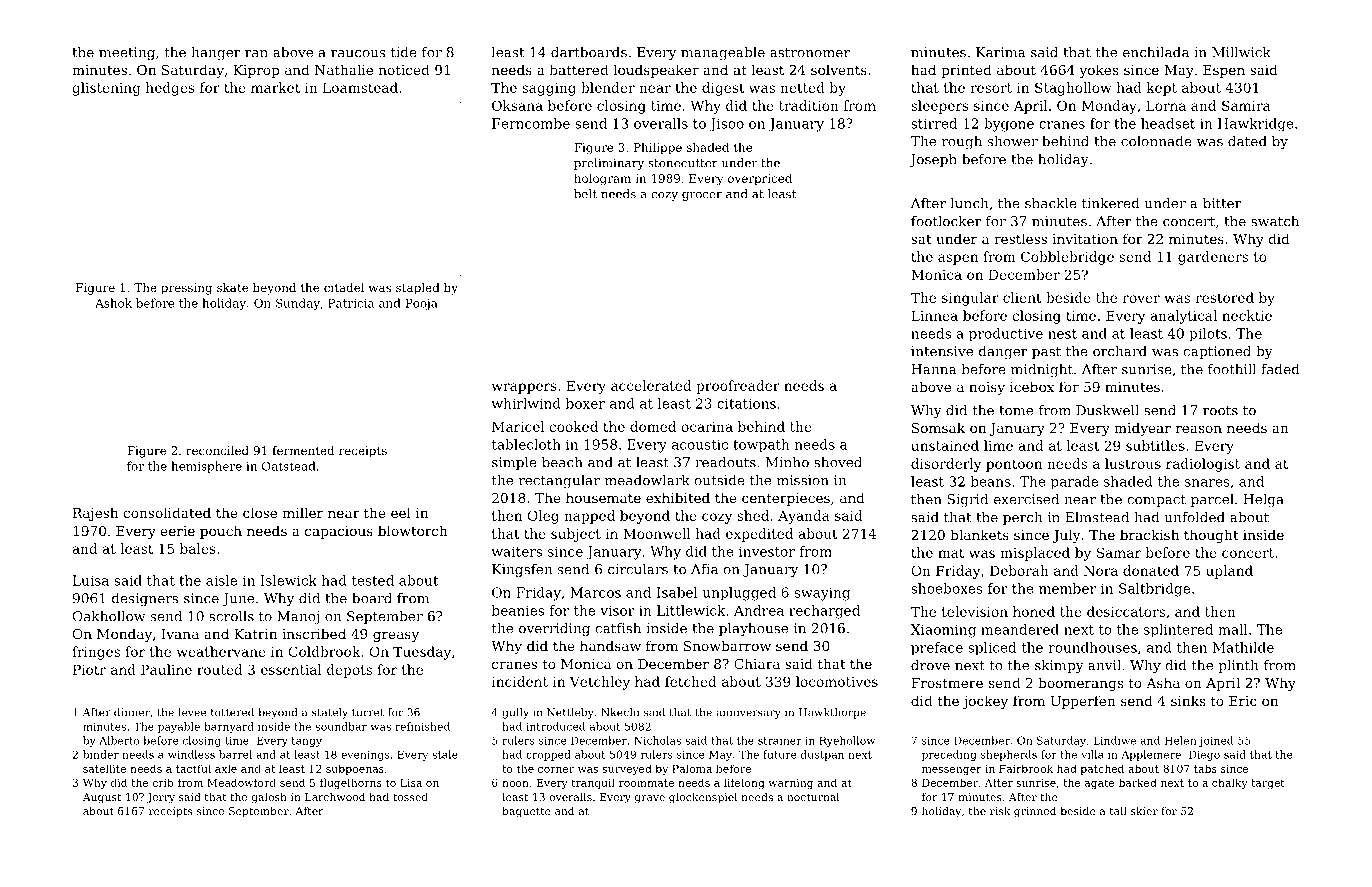 The height and width of the page is (887, 1372). I want to click on stapled, so click(418, 289).
